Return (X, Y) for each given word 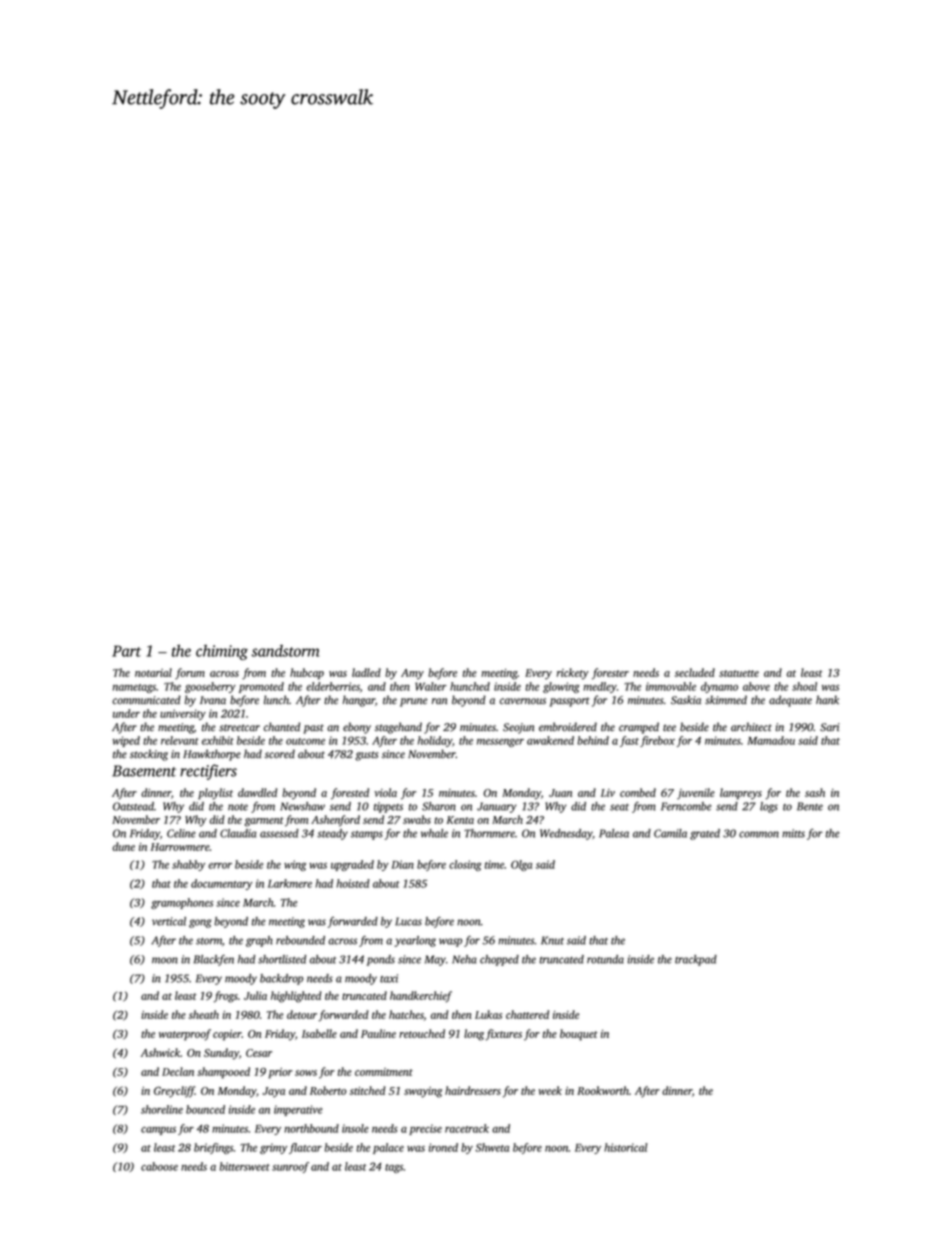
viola (385, 792)
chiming (222, 652)
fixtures (503, 1035)
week (550, 1090)
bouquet (579, 1035)
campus (158, 1131)
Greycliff (174, 1092)
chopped (499, 960)
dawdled (257, 792)
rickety (573, 674)
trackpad (696, 960)
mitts (793, 833)
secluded (695, 672)
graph (259, 941)
